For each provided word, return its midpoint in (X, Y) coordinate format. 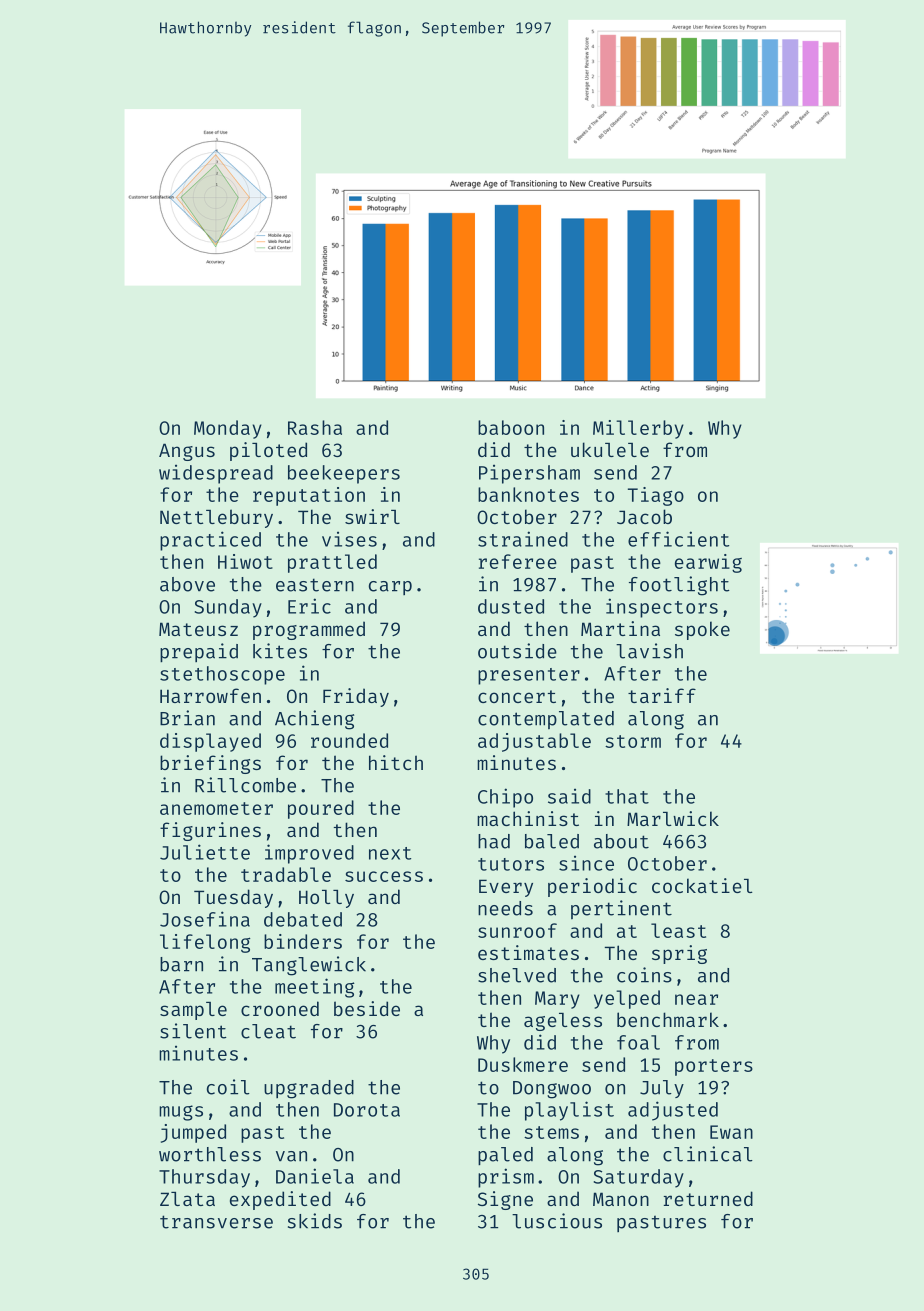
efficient (678, 539)
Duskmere (523, 1064)
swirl (372, 516)
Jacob (644, 516)
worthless (210, 1154)
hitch (396, 762)
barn (181, 964)
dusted (511, 606)
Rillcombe (245, 785)
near (696, 999)
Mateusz (198, 629)
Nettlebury (216, 518)
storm (633, 741)
